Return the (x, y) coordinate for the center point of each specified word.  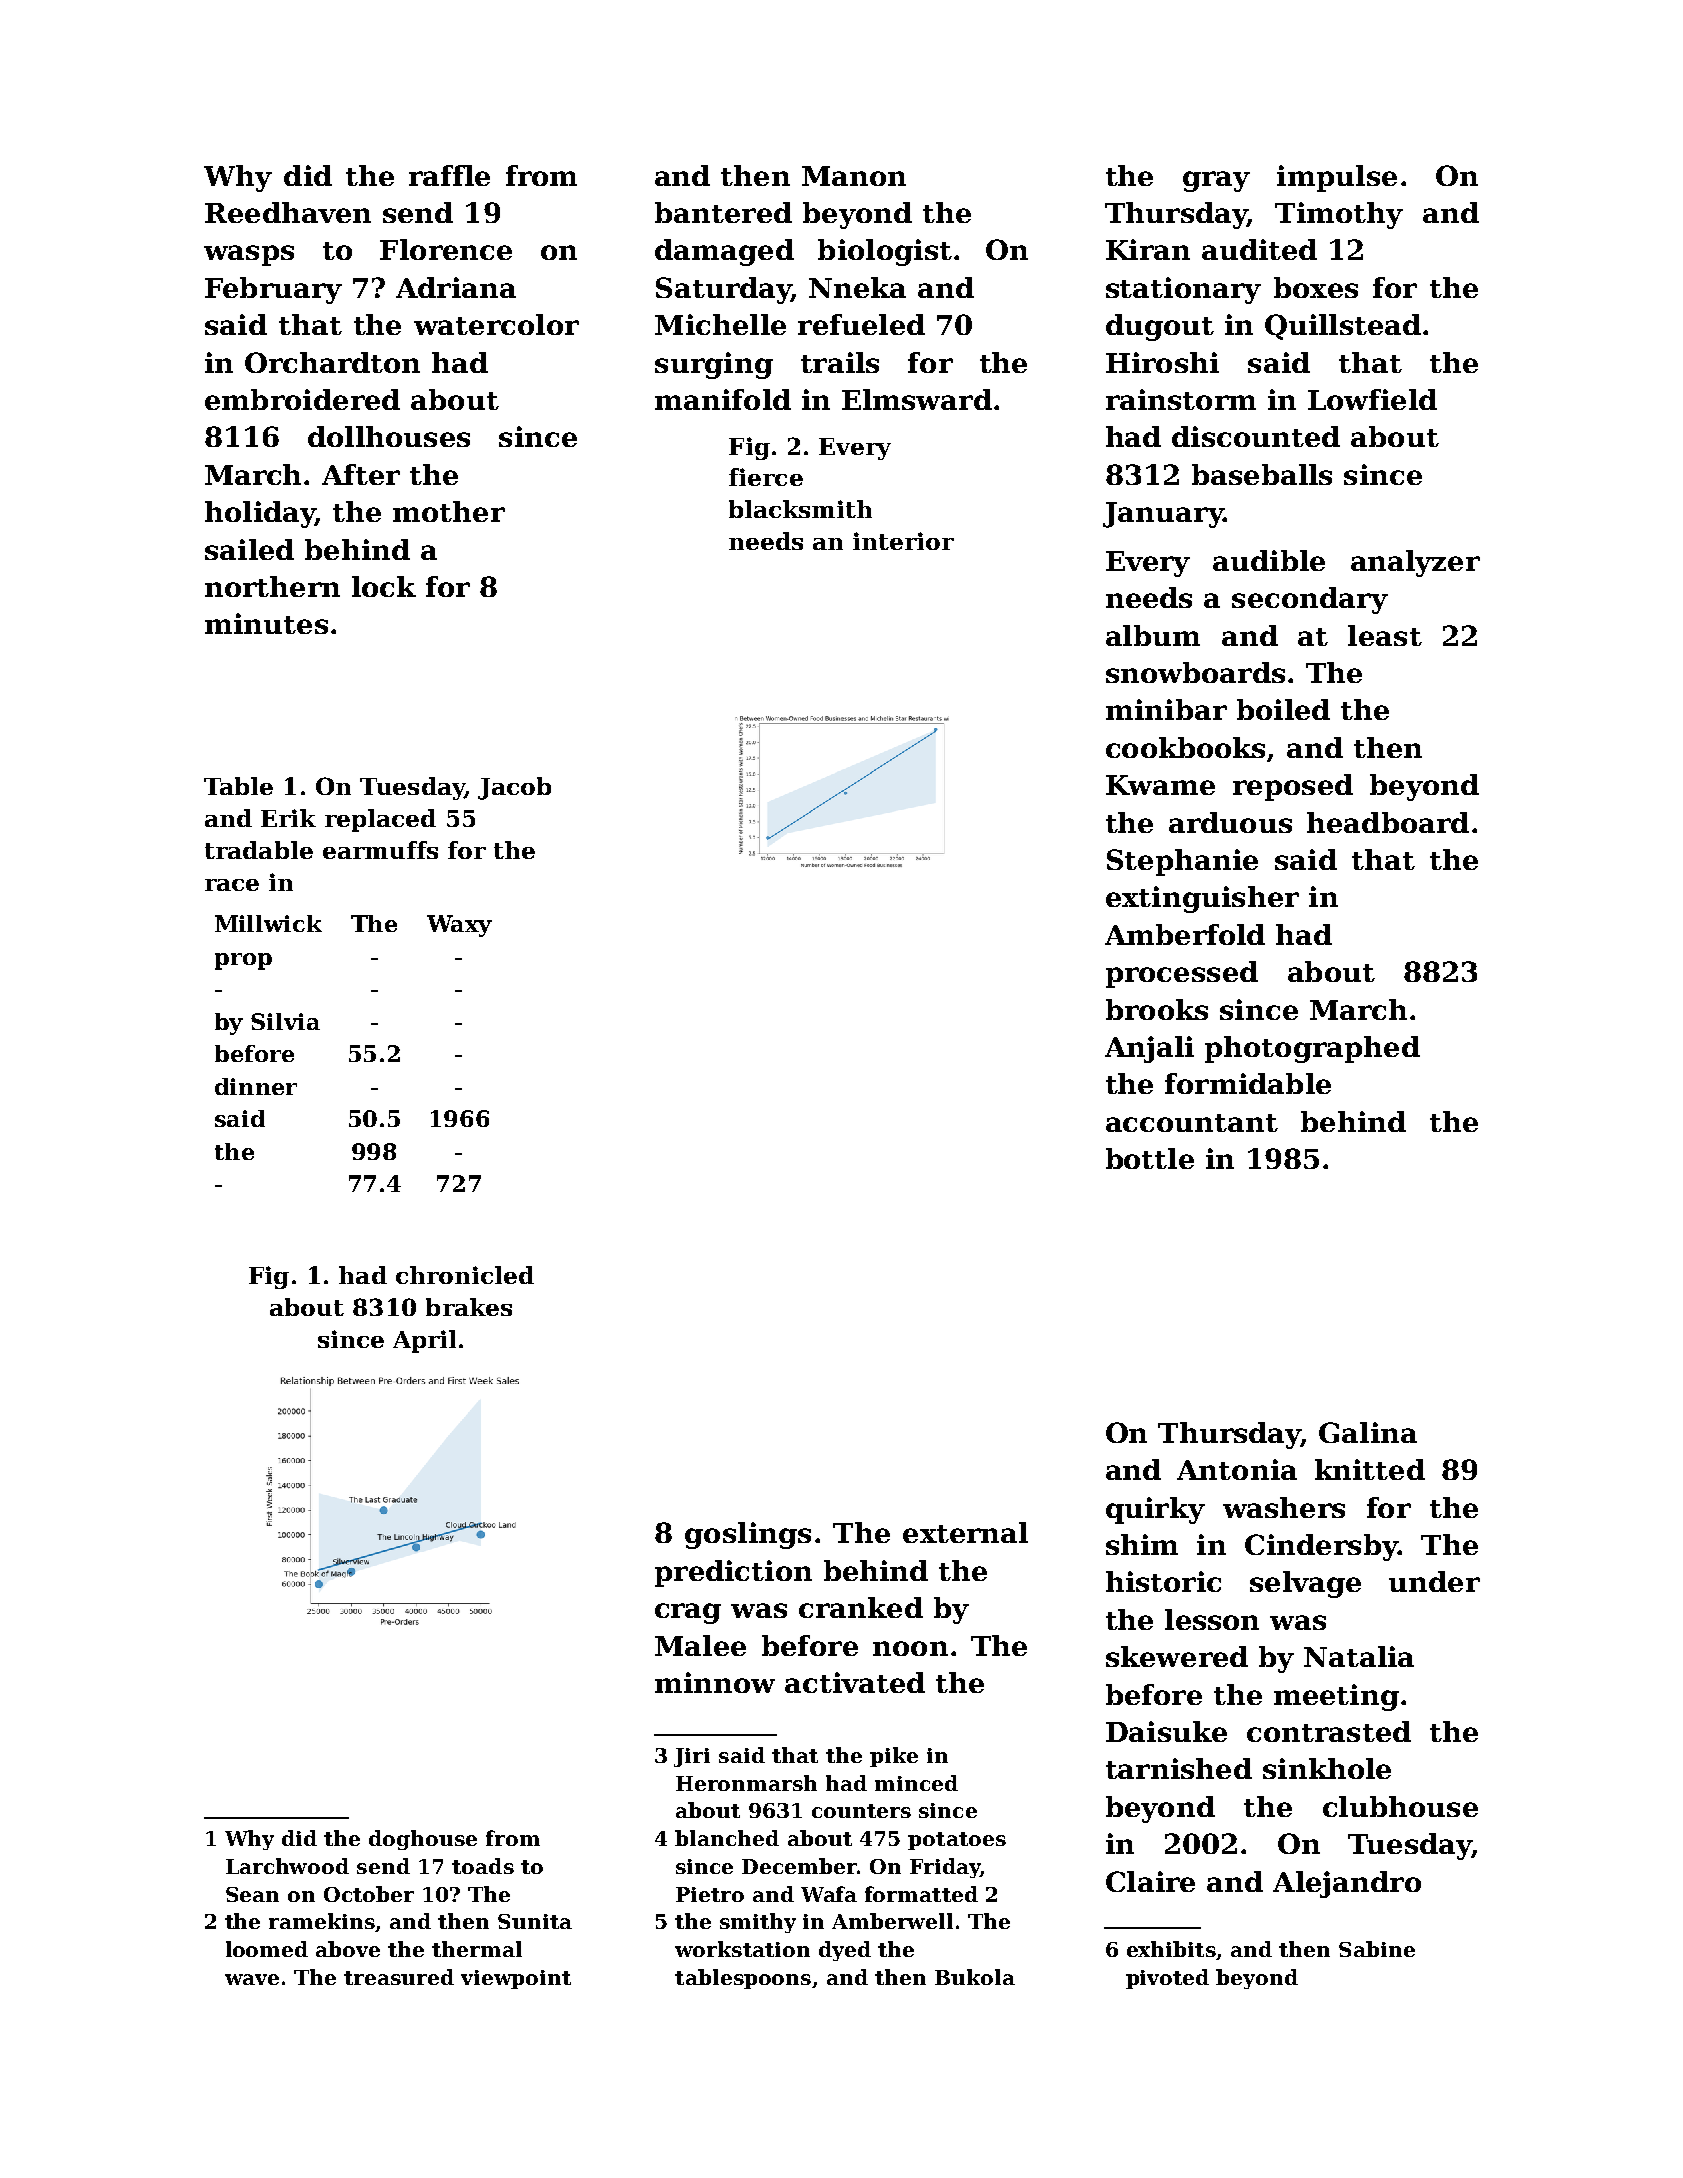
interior (903, 541)
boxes (1316, 287)
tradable (259, 850)
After (361, 474)
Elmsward (917, 399)
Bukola (975, 1977)
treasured (399, 1977)
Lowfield (1372, 399)
